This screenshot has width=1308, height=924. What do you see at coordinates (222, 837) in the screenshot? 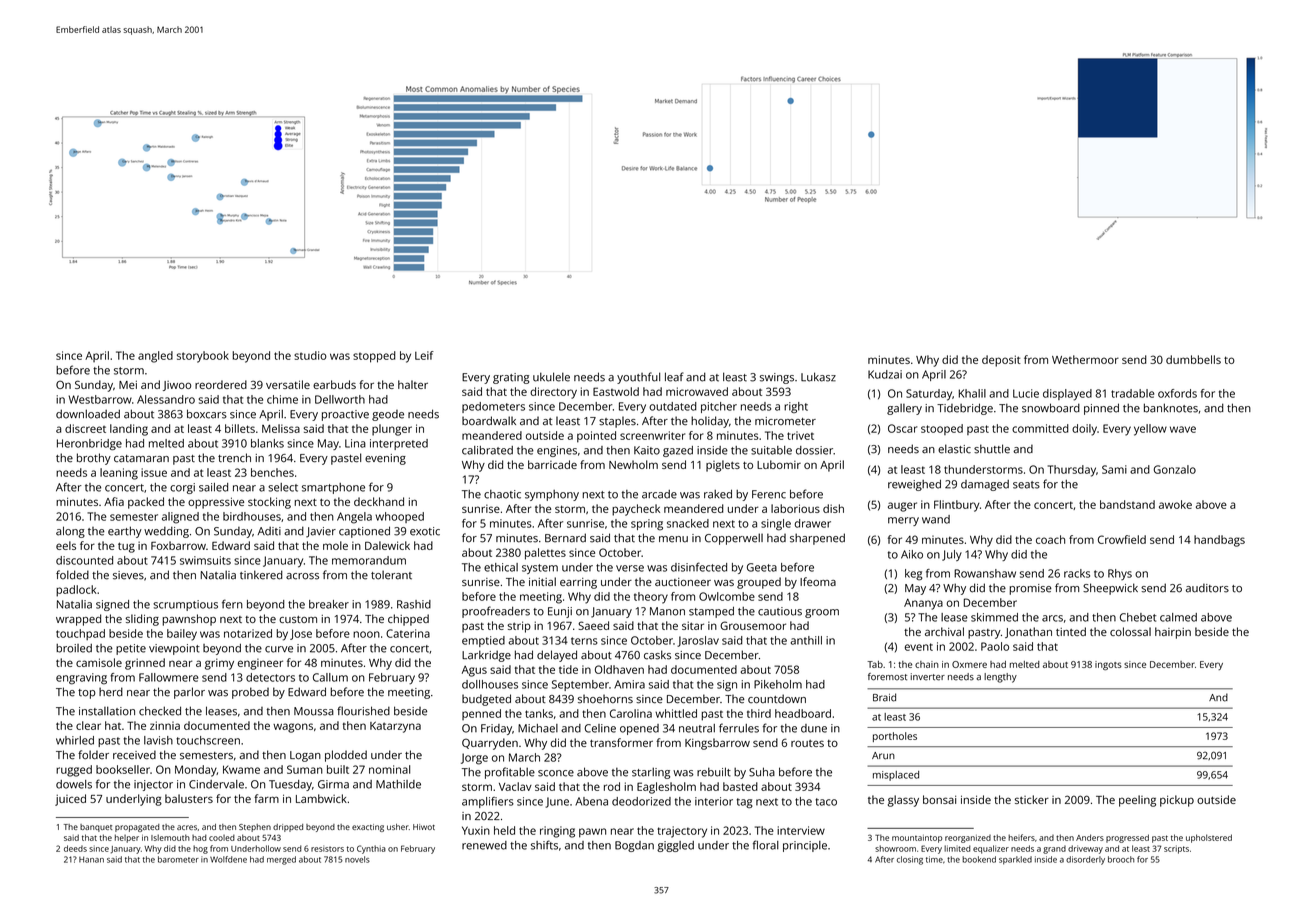
I see `cooled` at bounding box center [222, 837].
